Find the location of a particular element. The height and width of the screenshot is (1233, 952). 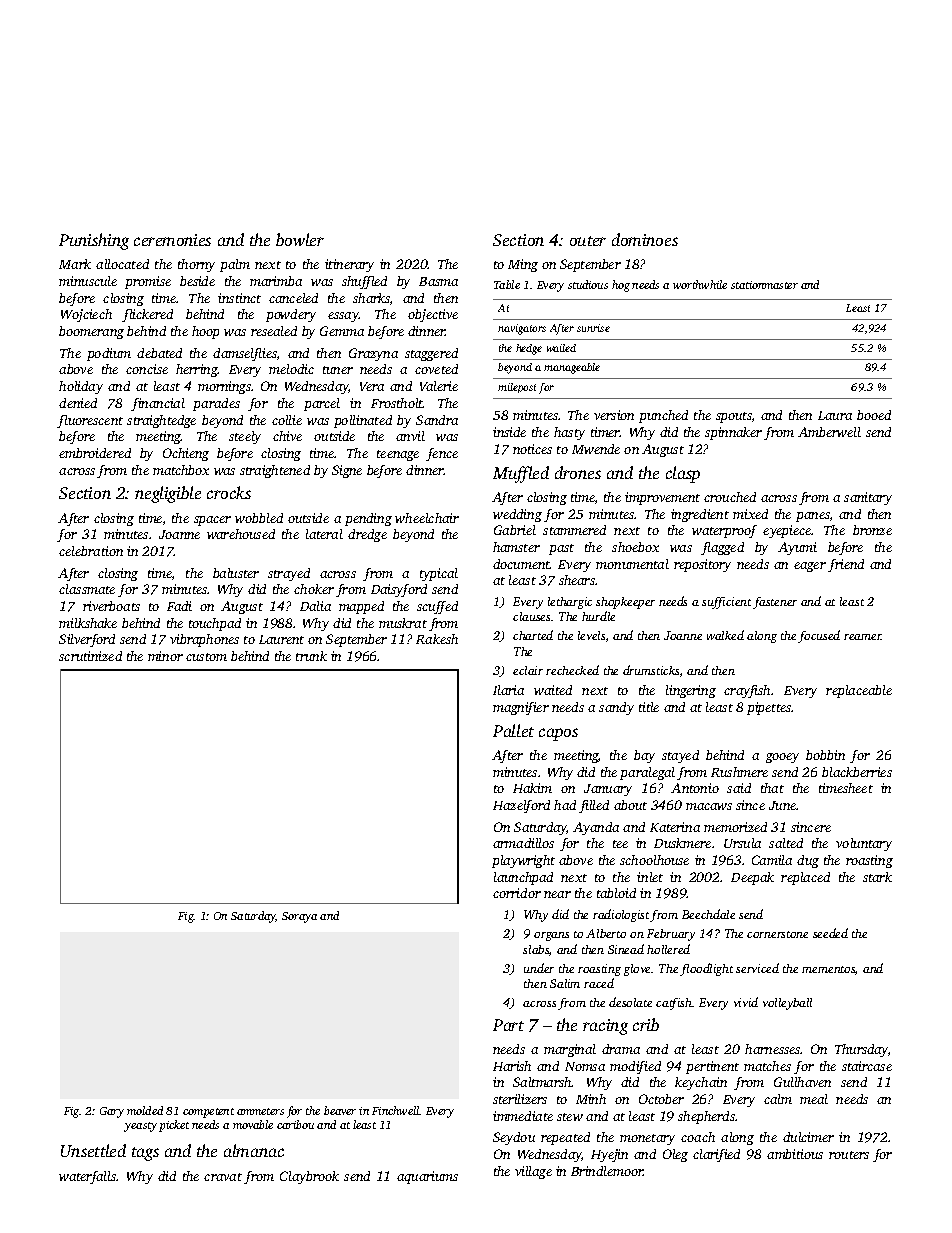

under is located at coordinates (539, 968).
